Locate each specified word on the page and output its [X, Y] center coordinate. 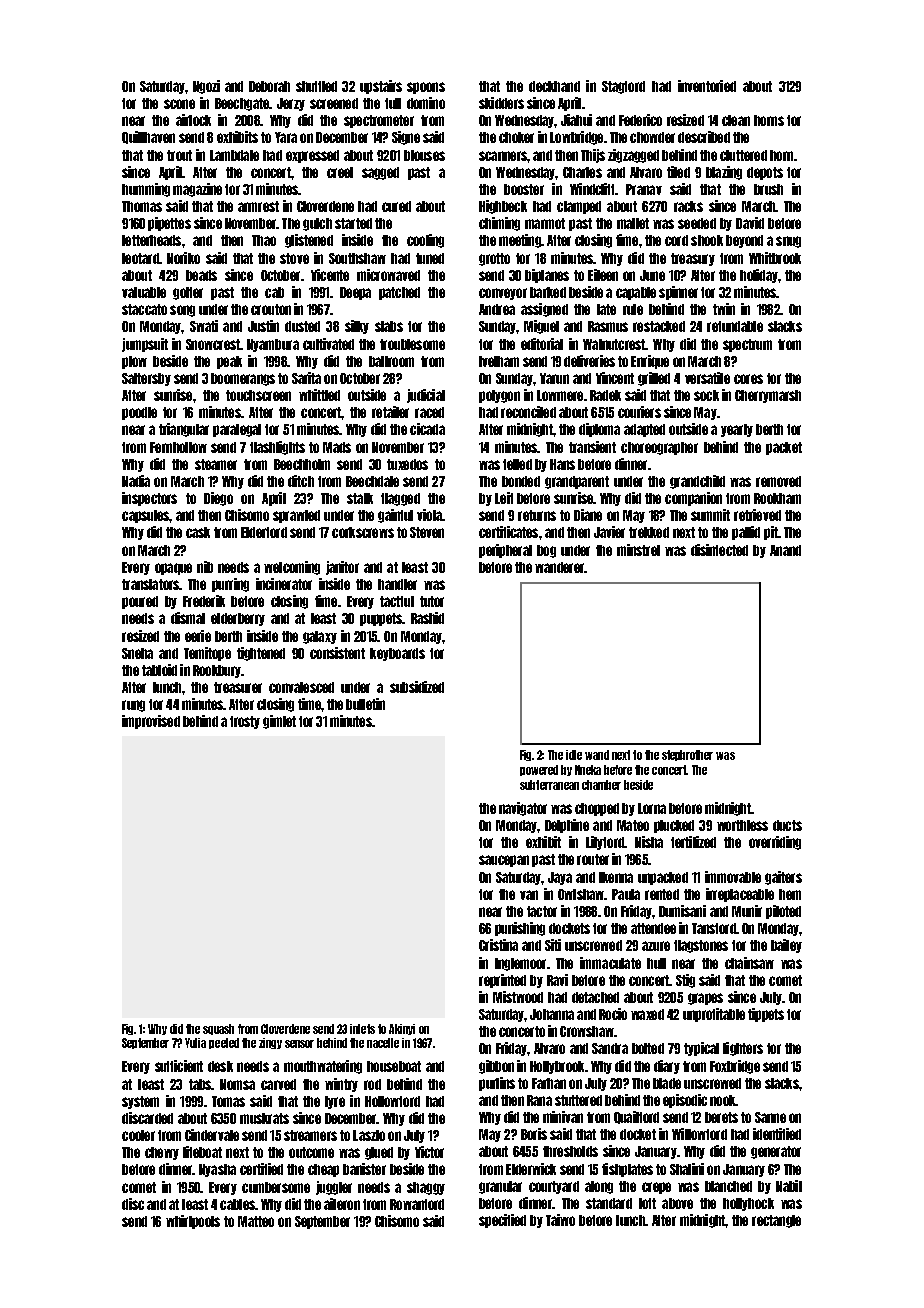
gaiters [783, 878]
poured [140, 602]
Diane [588, 515]
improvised [151, 722]
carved [278, 1084]
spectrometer [379, 121]
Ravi [557, 980]
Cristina [498, 945]
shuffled [316, 86]
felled [517, 464]
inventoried [707, 86]
